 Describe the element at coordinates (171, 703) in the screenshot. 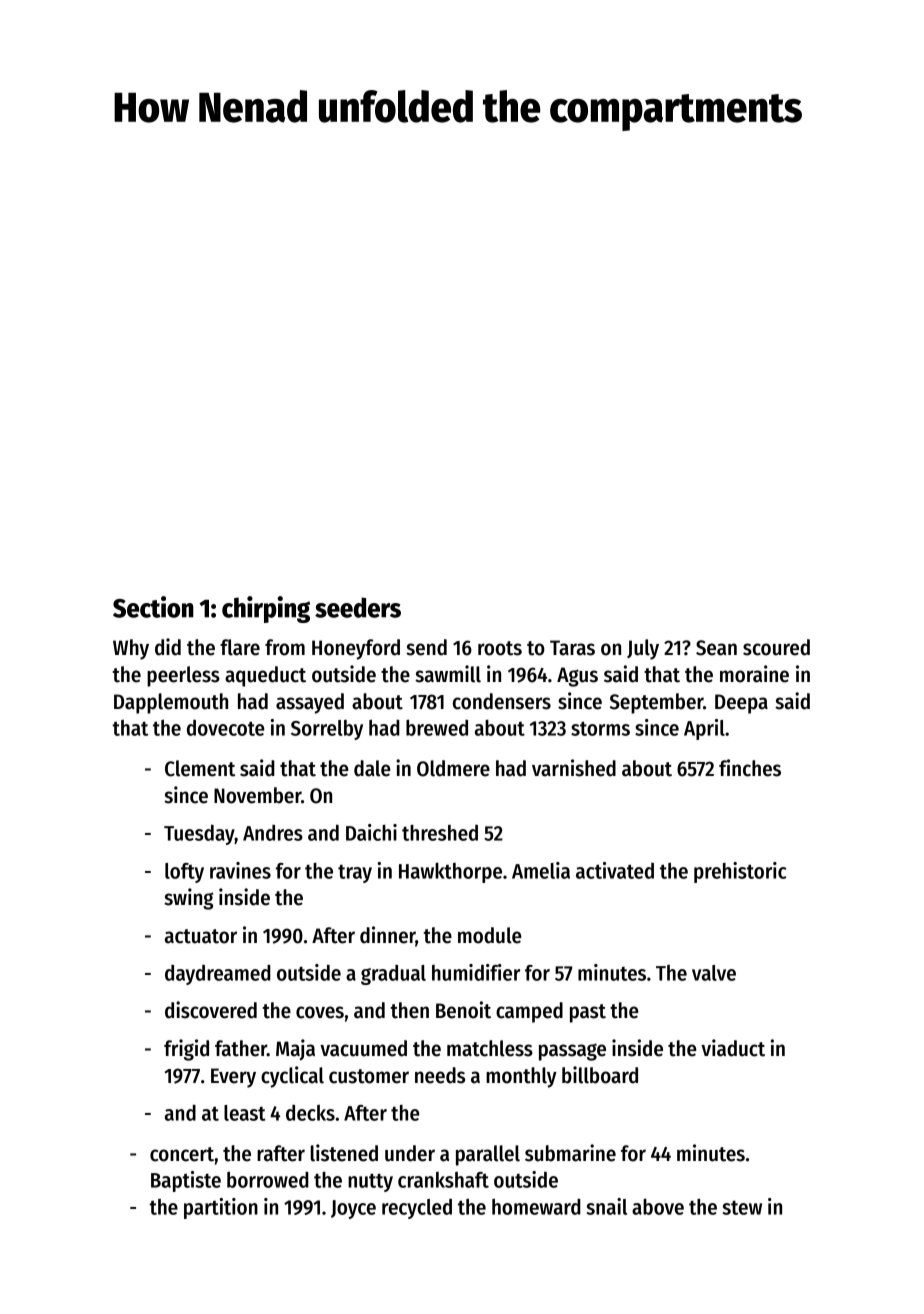

I see `Dapplemouth` at that location.
